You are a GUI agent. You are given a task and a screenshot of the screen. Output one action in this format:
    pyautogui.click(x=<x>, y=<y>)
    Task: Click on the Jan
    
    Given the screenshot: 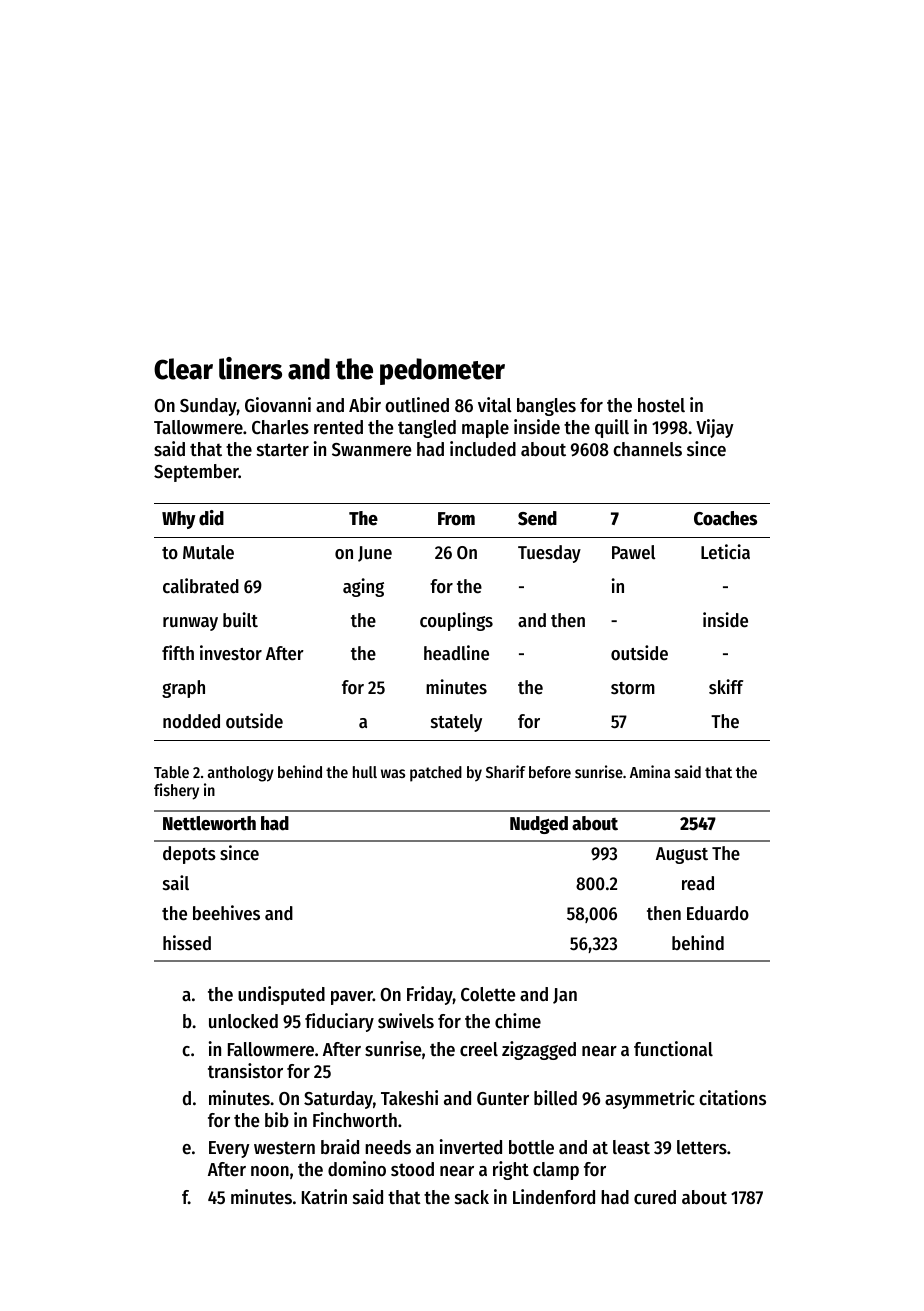 What is the action you would take?
    pyautogui.click(x=565, y=996)
